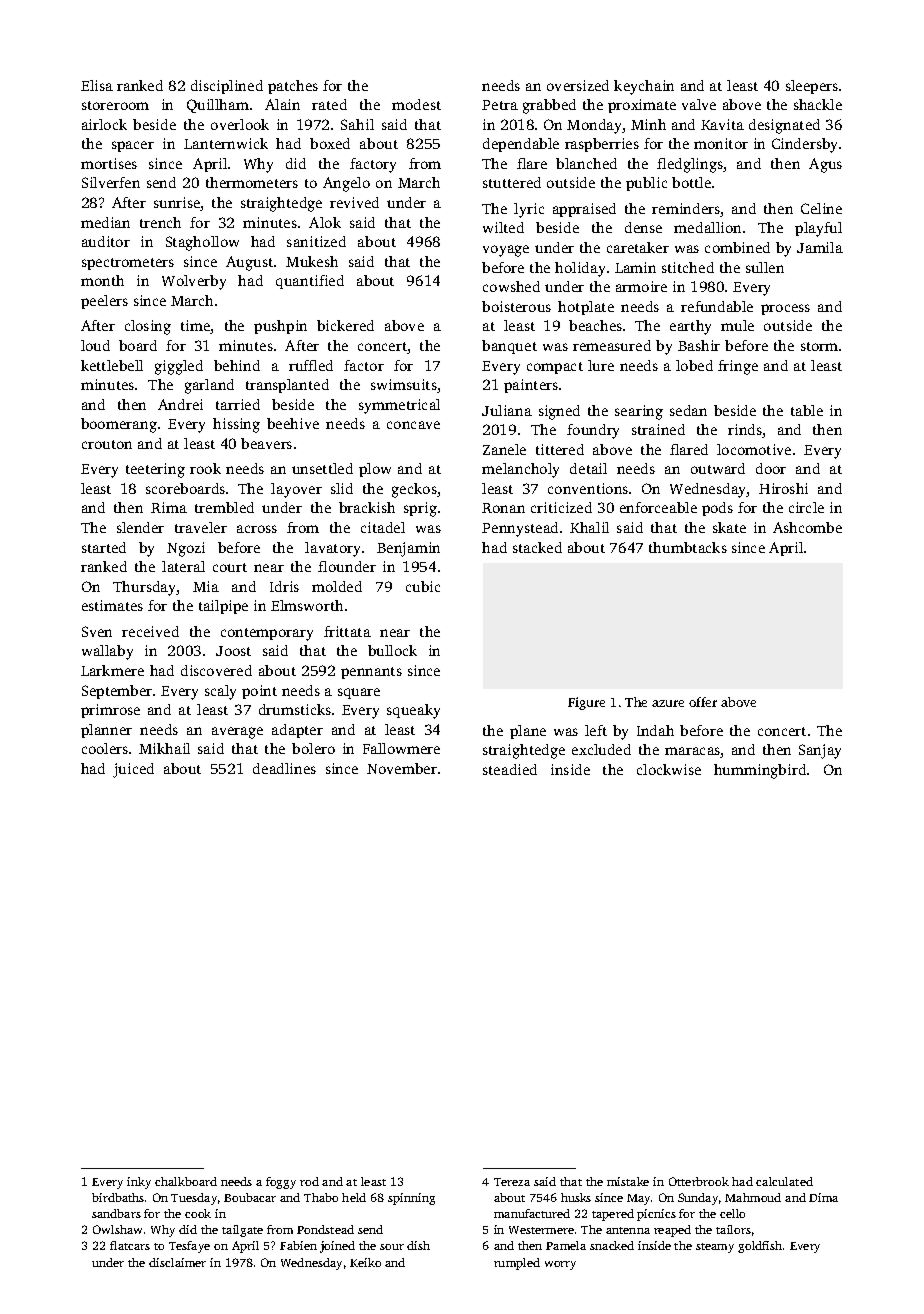  Describe the element at coordinates (282, 104) in the screenshot. I see `Alain` at that location.
